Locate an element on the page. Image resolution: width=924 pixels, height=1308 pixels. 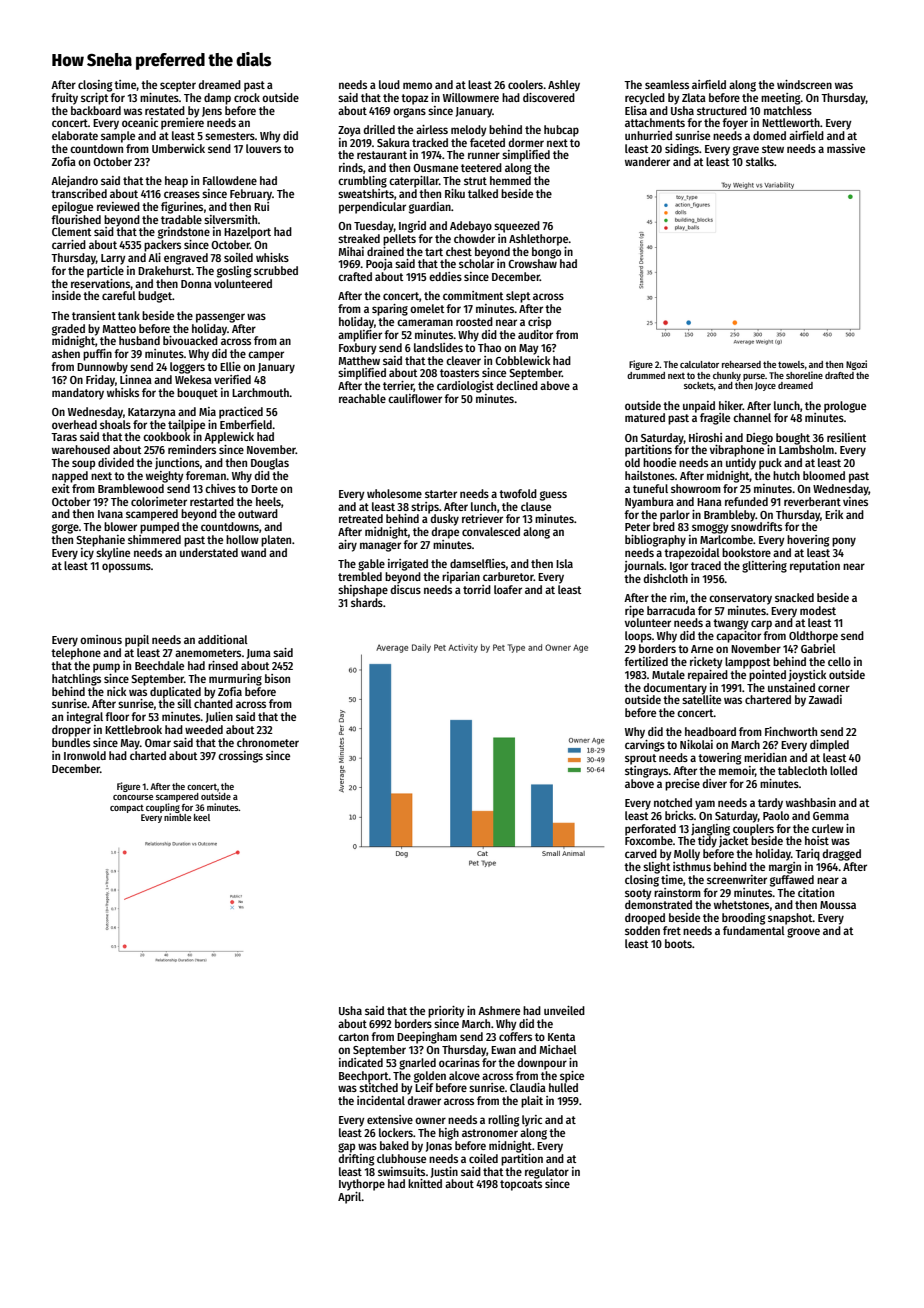
talked is located at coordinates (483, 193).
